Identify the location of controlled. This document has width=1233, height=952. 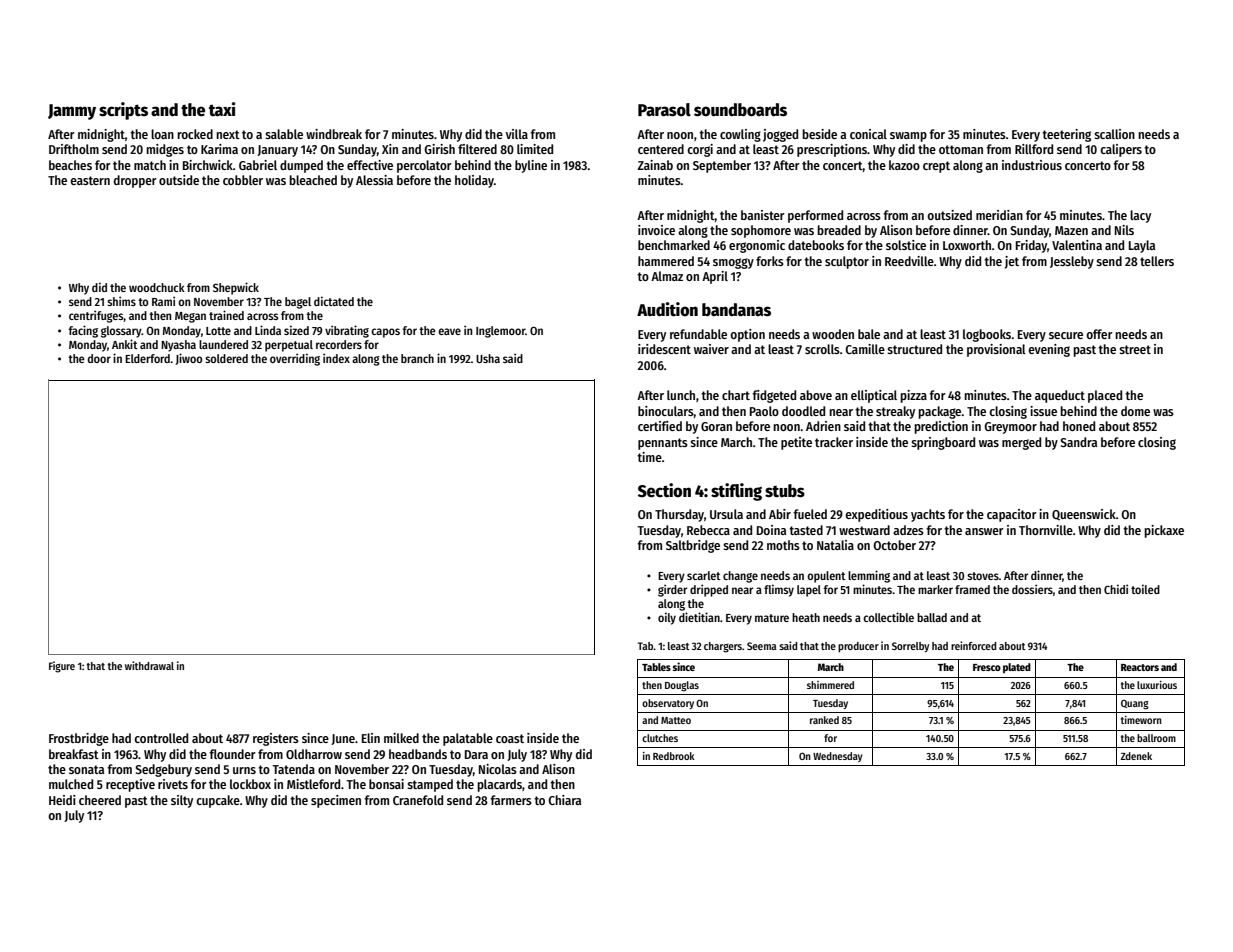
(161, 738).
